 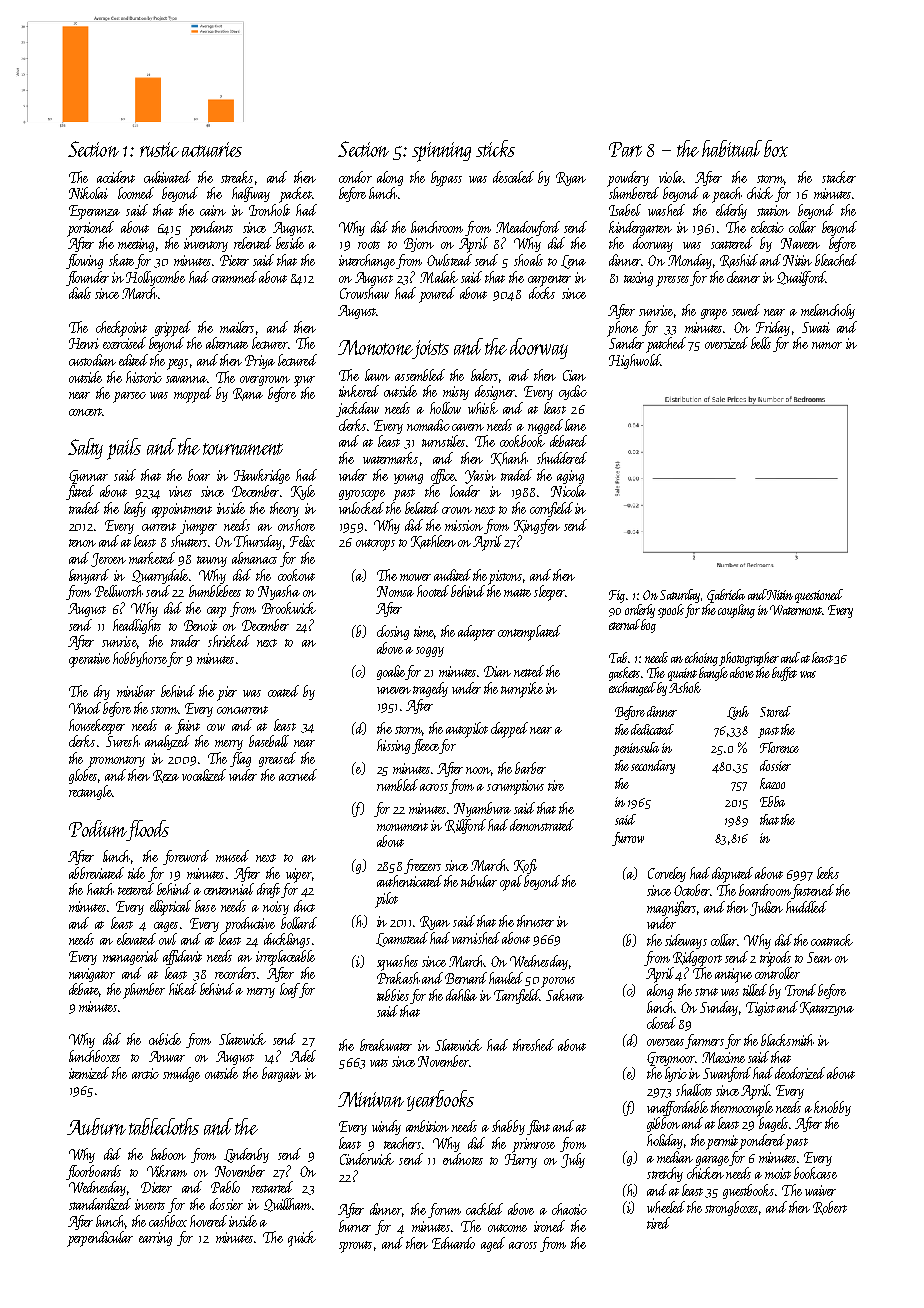 I want to click on turnpike, so click(x=522, y=690).
